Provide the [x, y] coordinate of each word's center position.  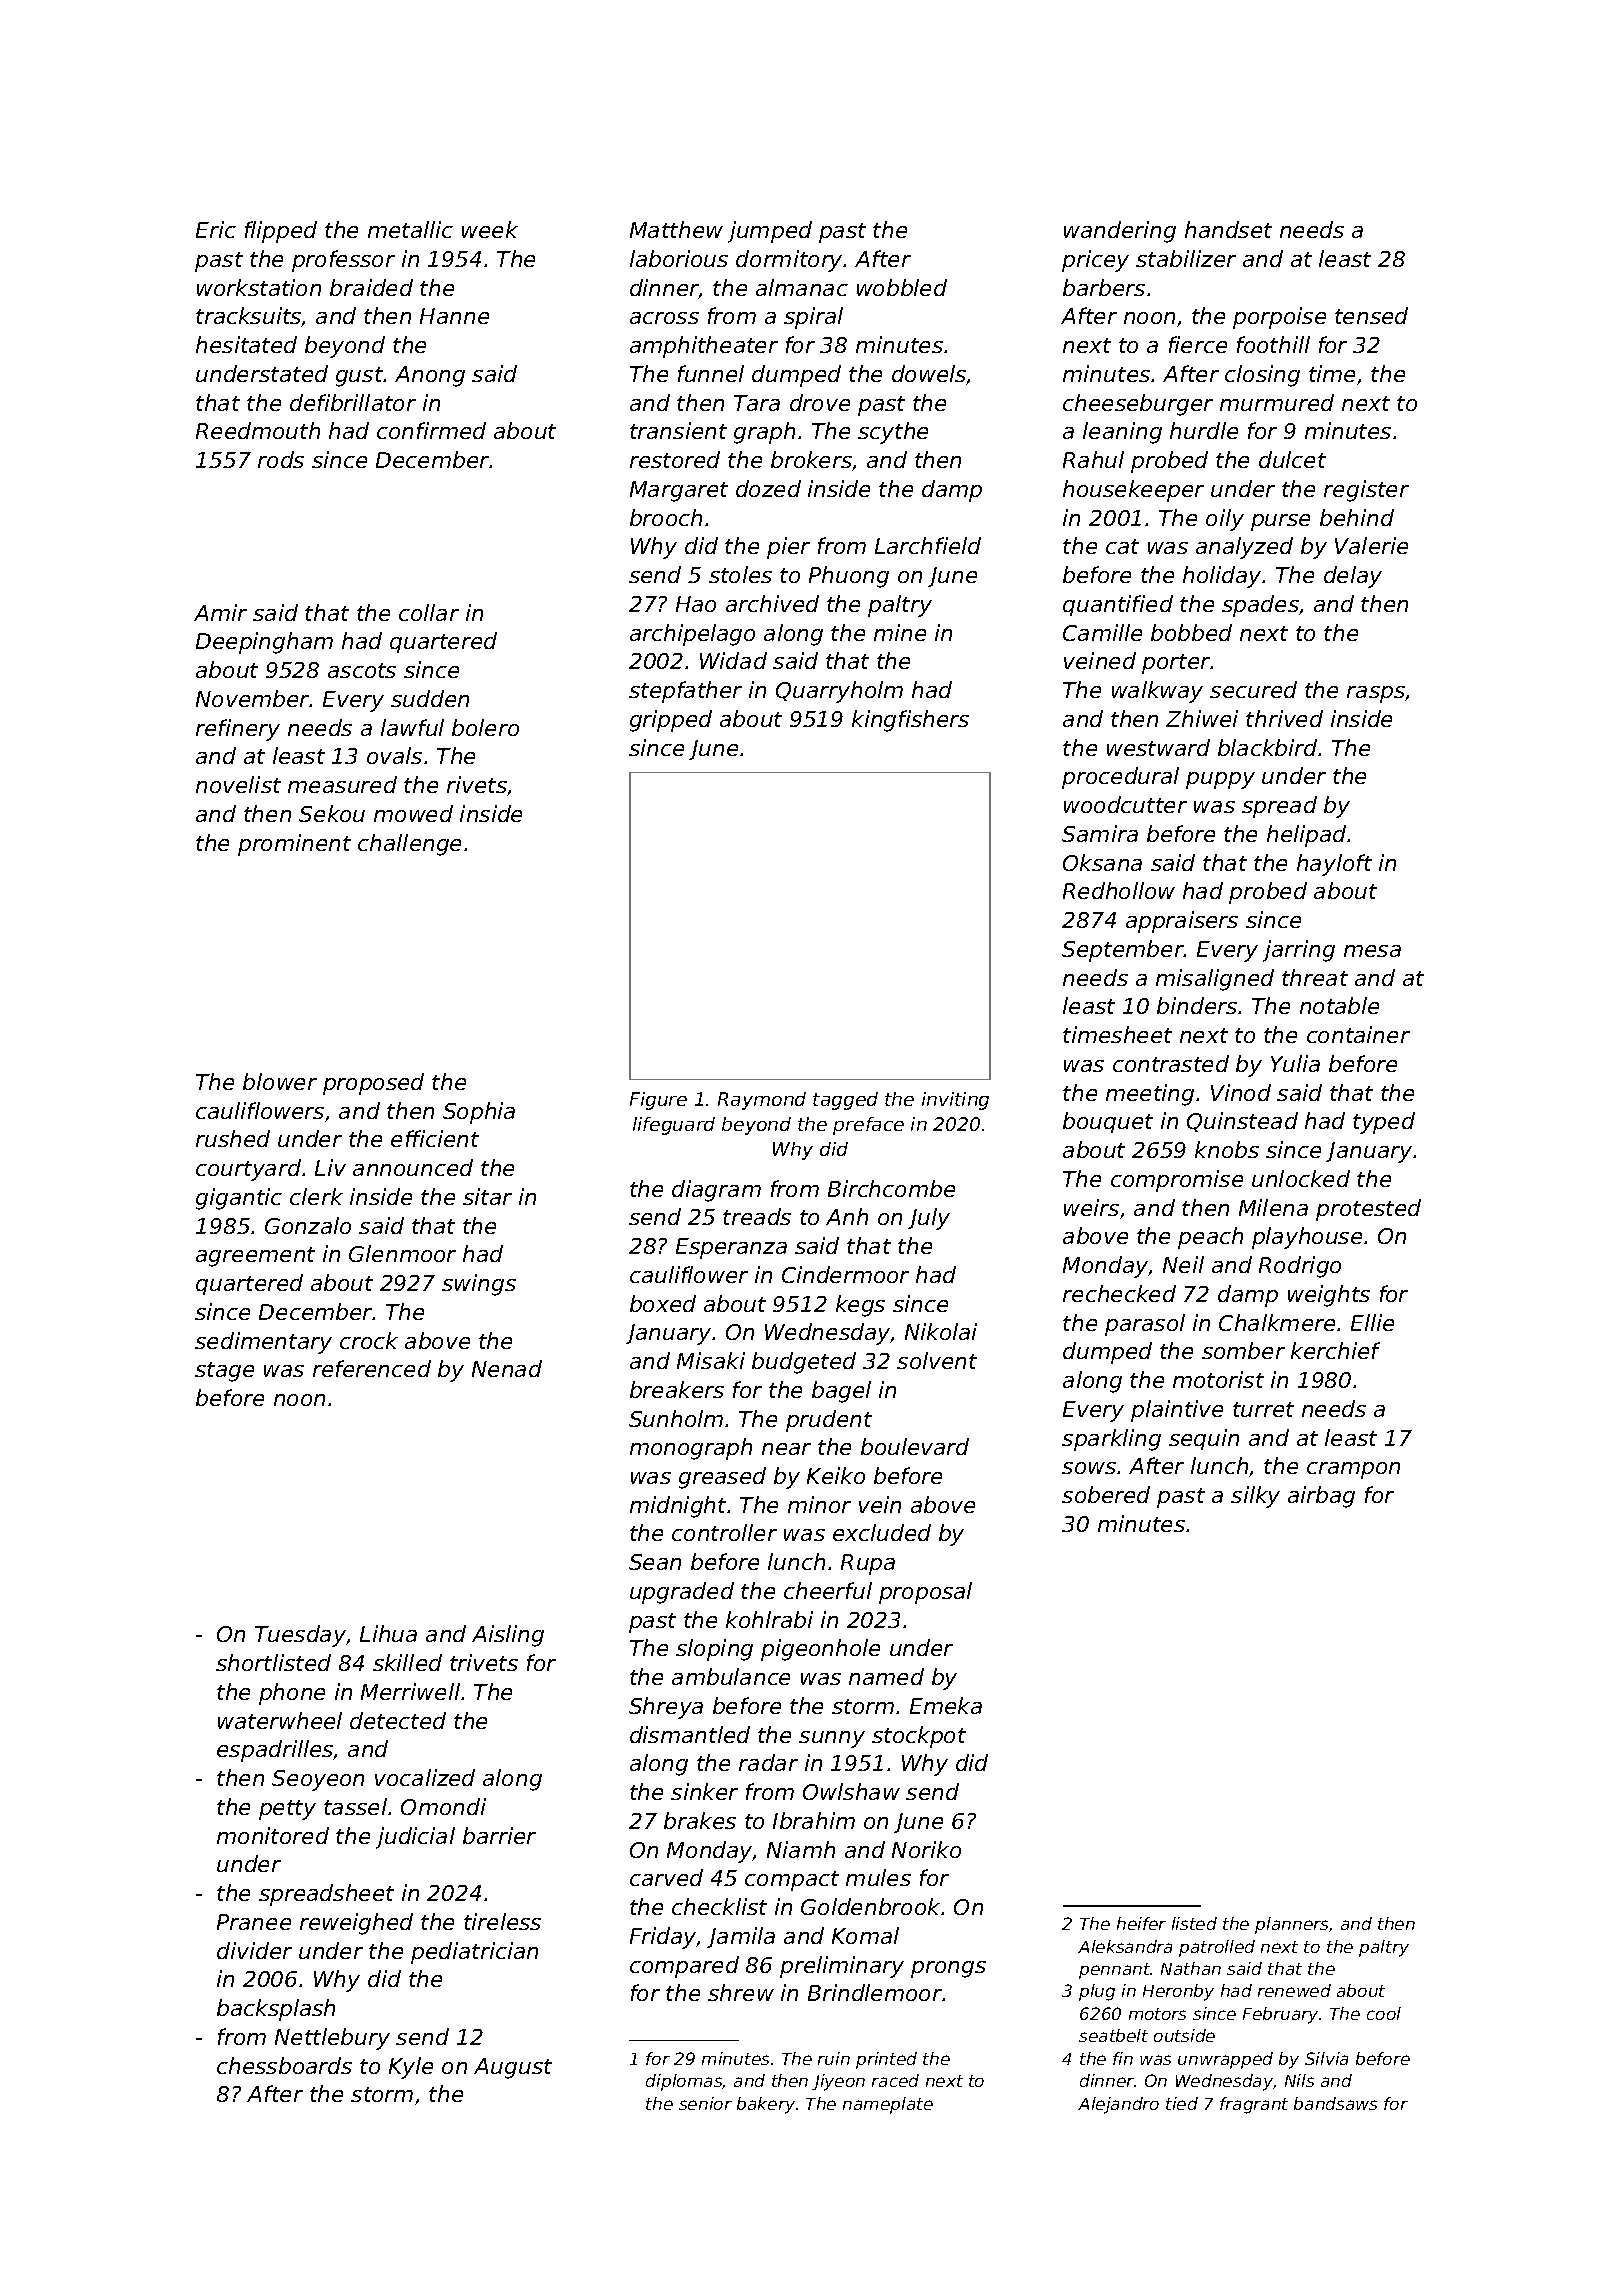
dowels [929, 375]
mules [878, 1877]
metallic [410, 229]
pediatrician [474, 1953]
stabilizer [1186, 258]
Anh [847, 1216]
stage [224, 1372]
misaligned [1215, 980]
